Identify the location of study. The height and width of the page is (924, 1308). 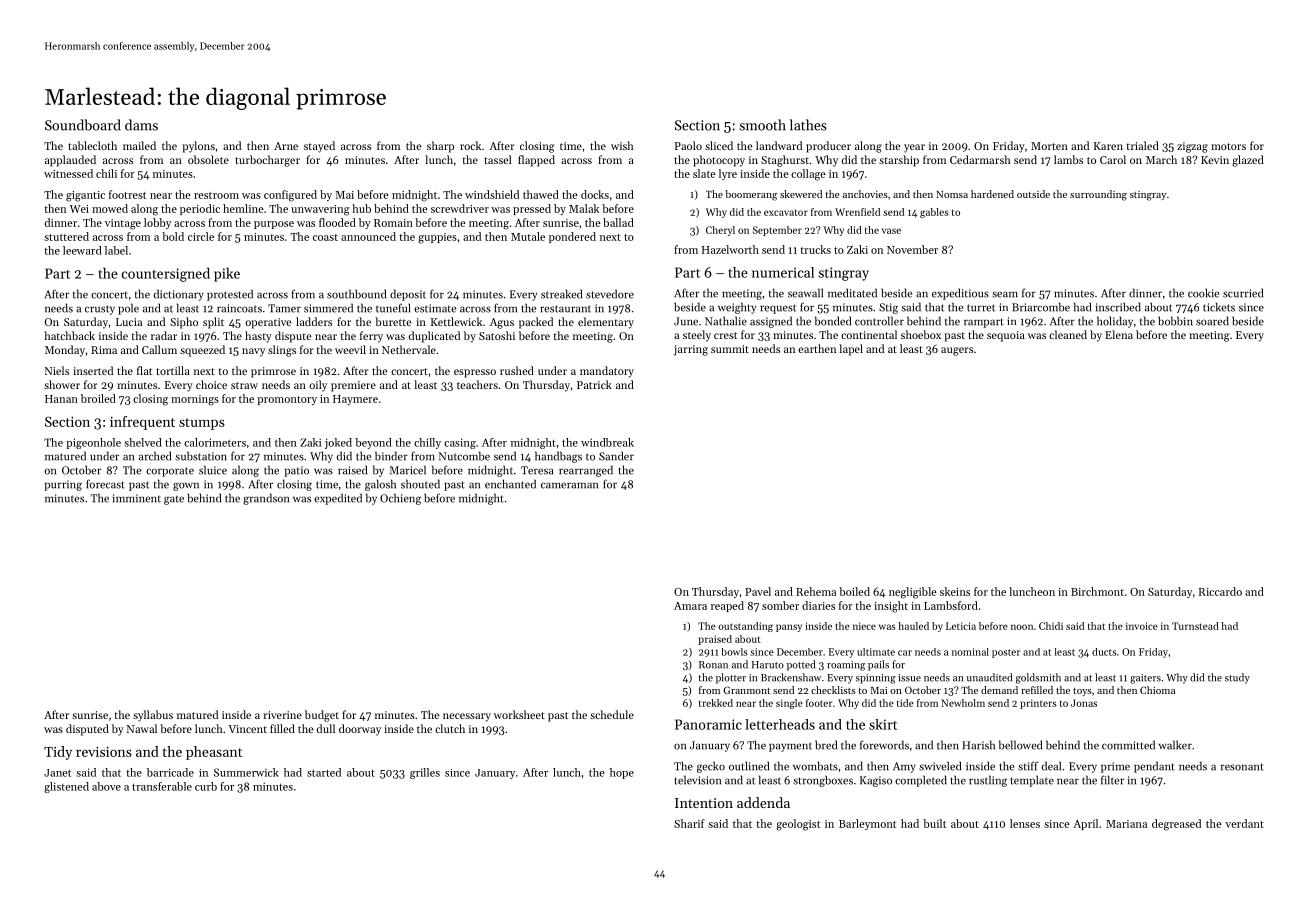
(1237, 678).
